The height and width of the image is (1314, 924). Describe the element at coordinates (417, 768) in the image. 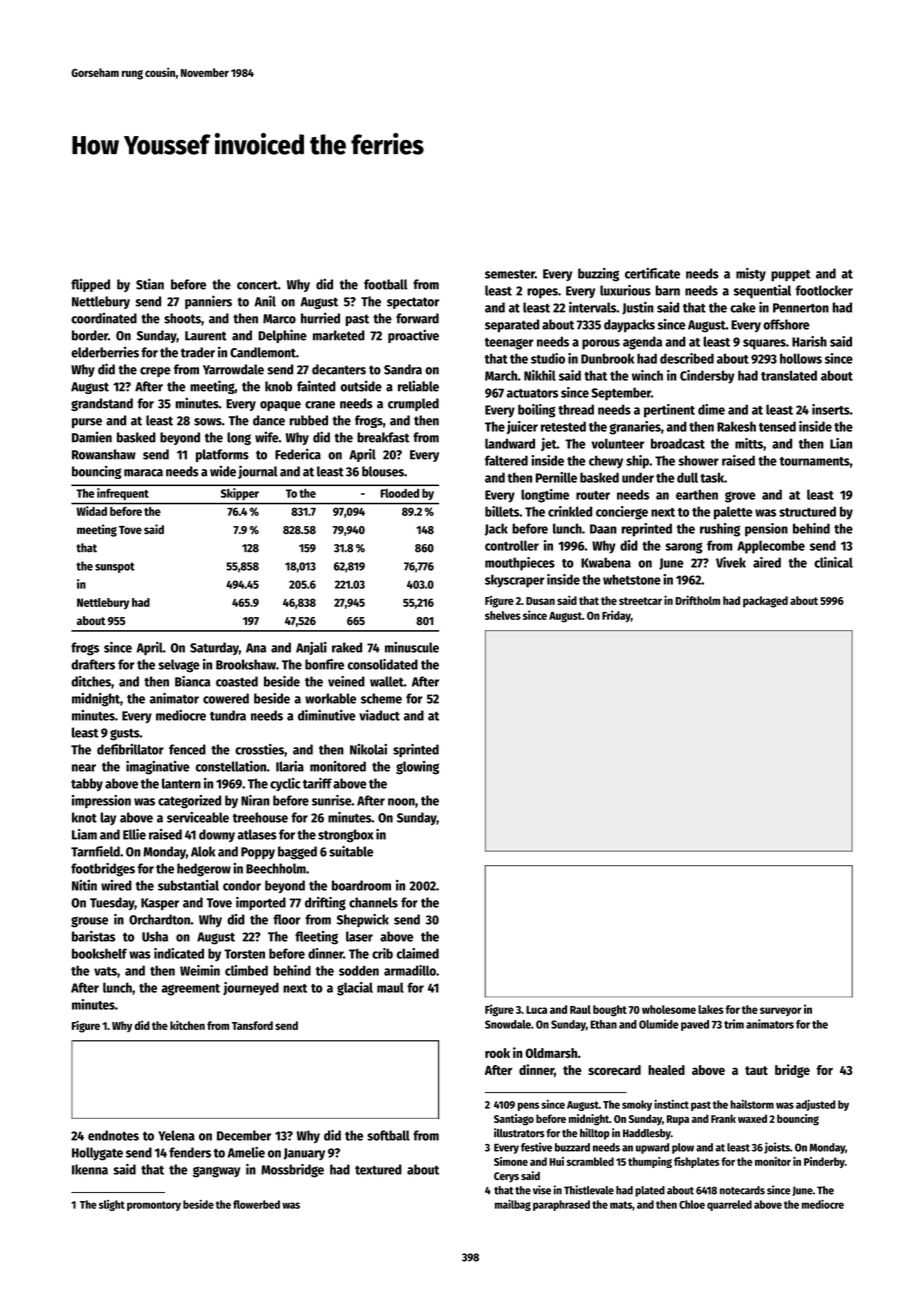

I see `glowing` at that location.
